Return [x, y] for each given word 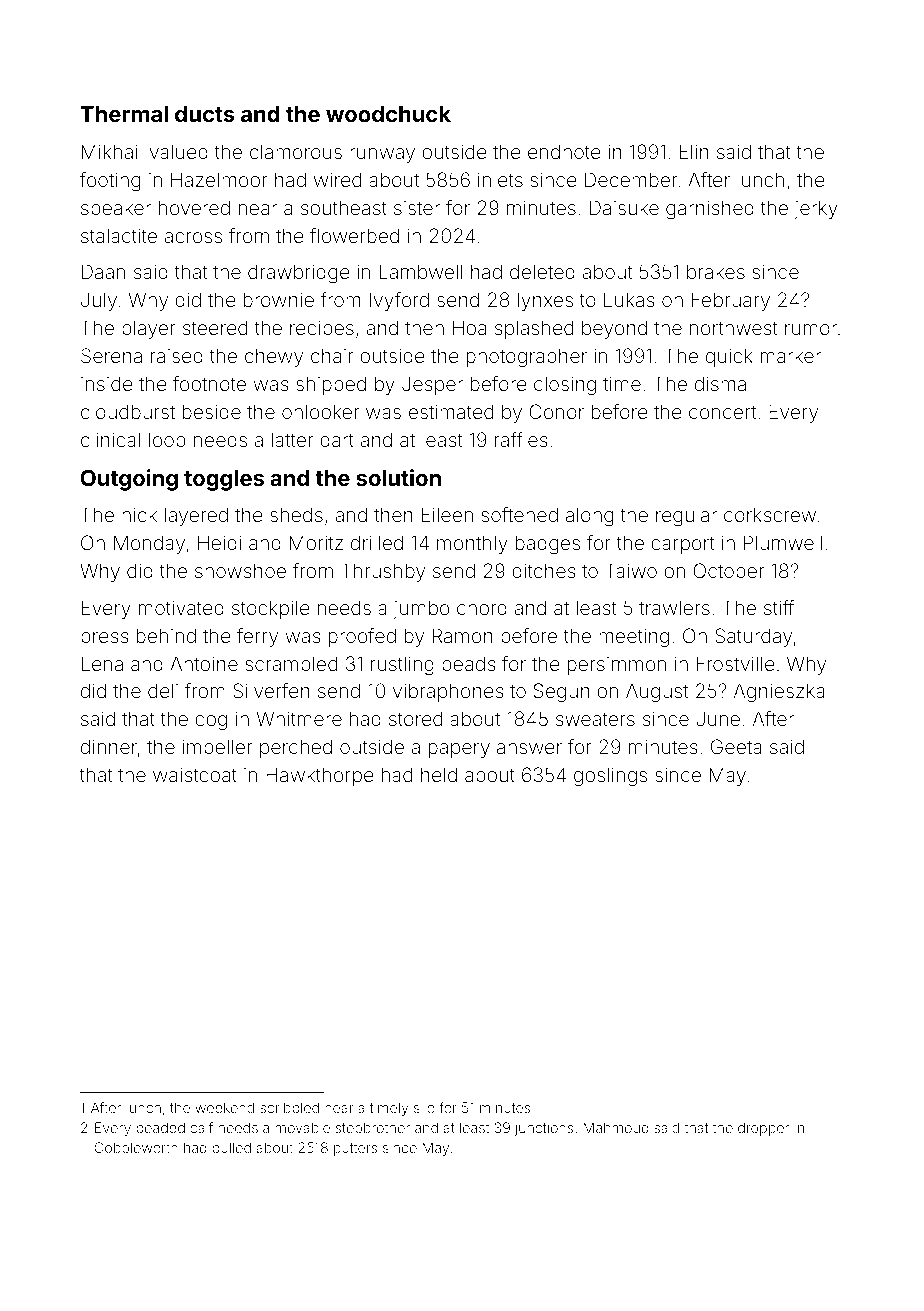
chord [482, 608]
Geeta [736, 746]
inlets [500, 179]
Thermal [124, 114]
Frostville [736, 663]
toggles [224, 480]
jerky [816, 209]
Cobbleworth [136, 1147]
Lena [102, 663]
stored [415, 718]
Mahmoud [616, 1127]
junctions [543, 1129]
